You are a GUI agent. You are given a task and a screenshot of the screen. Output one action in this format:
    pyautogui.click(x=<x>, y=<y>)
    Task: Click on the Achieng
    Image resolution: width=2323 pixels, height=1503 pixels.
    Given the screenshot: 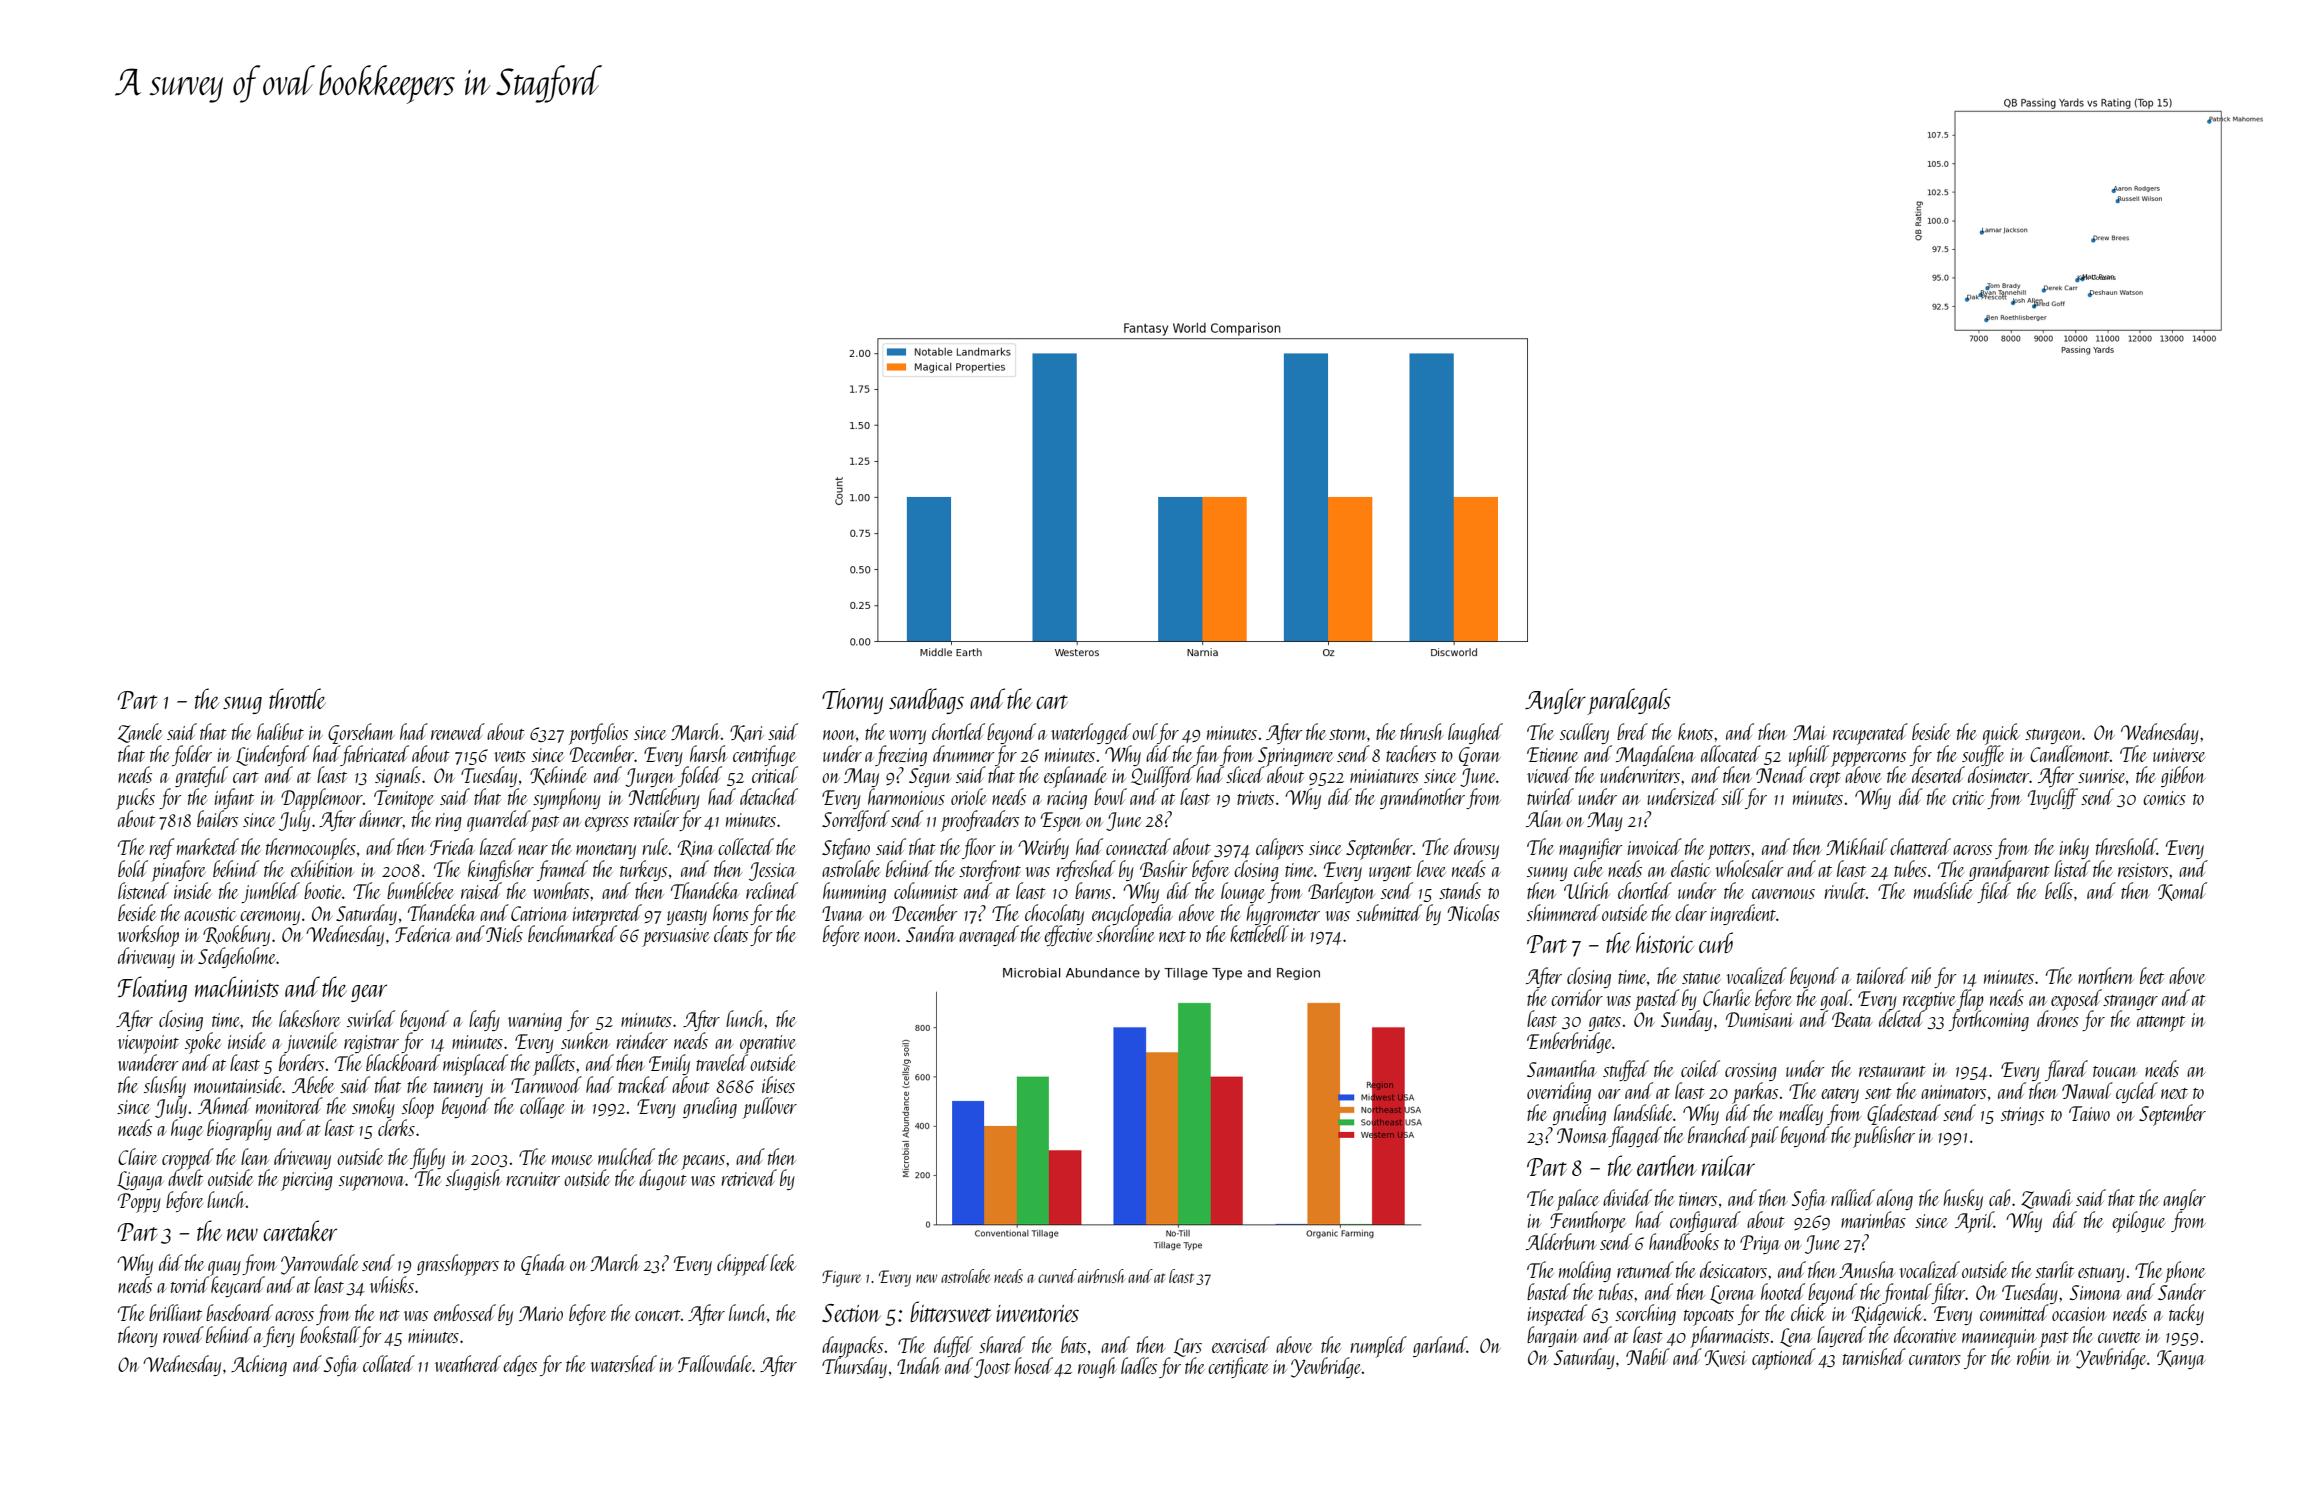 What is the action you would take?
    pyautogui.click(x=259, y=1365)
